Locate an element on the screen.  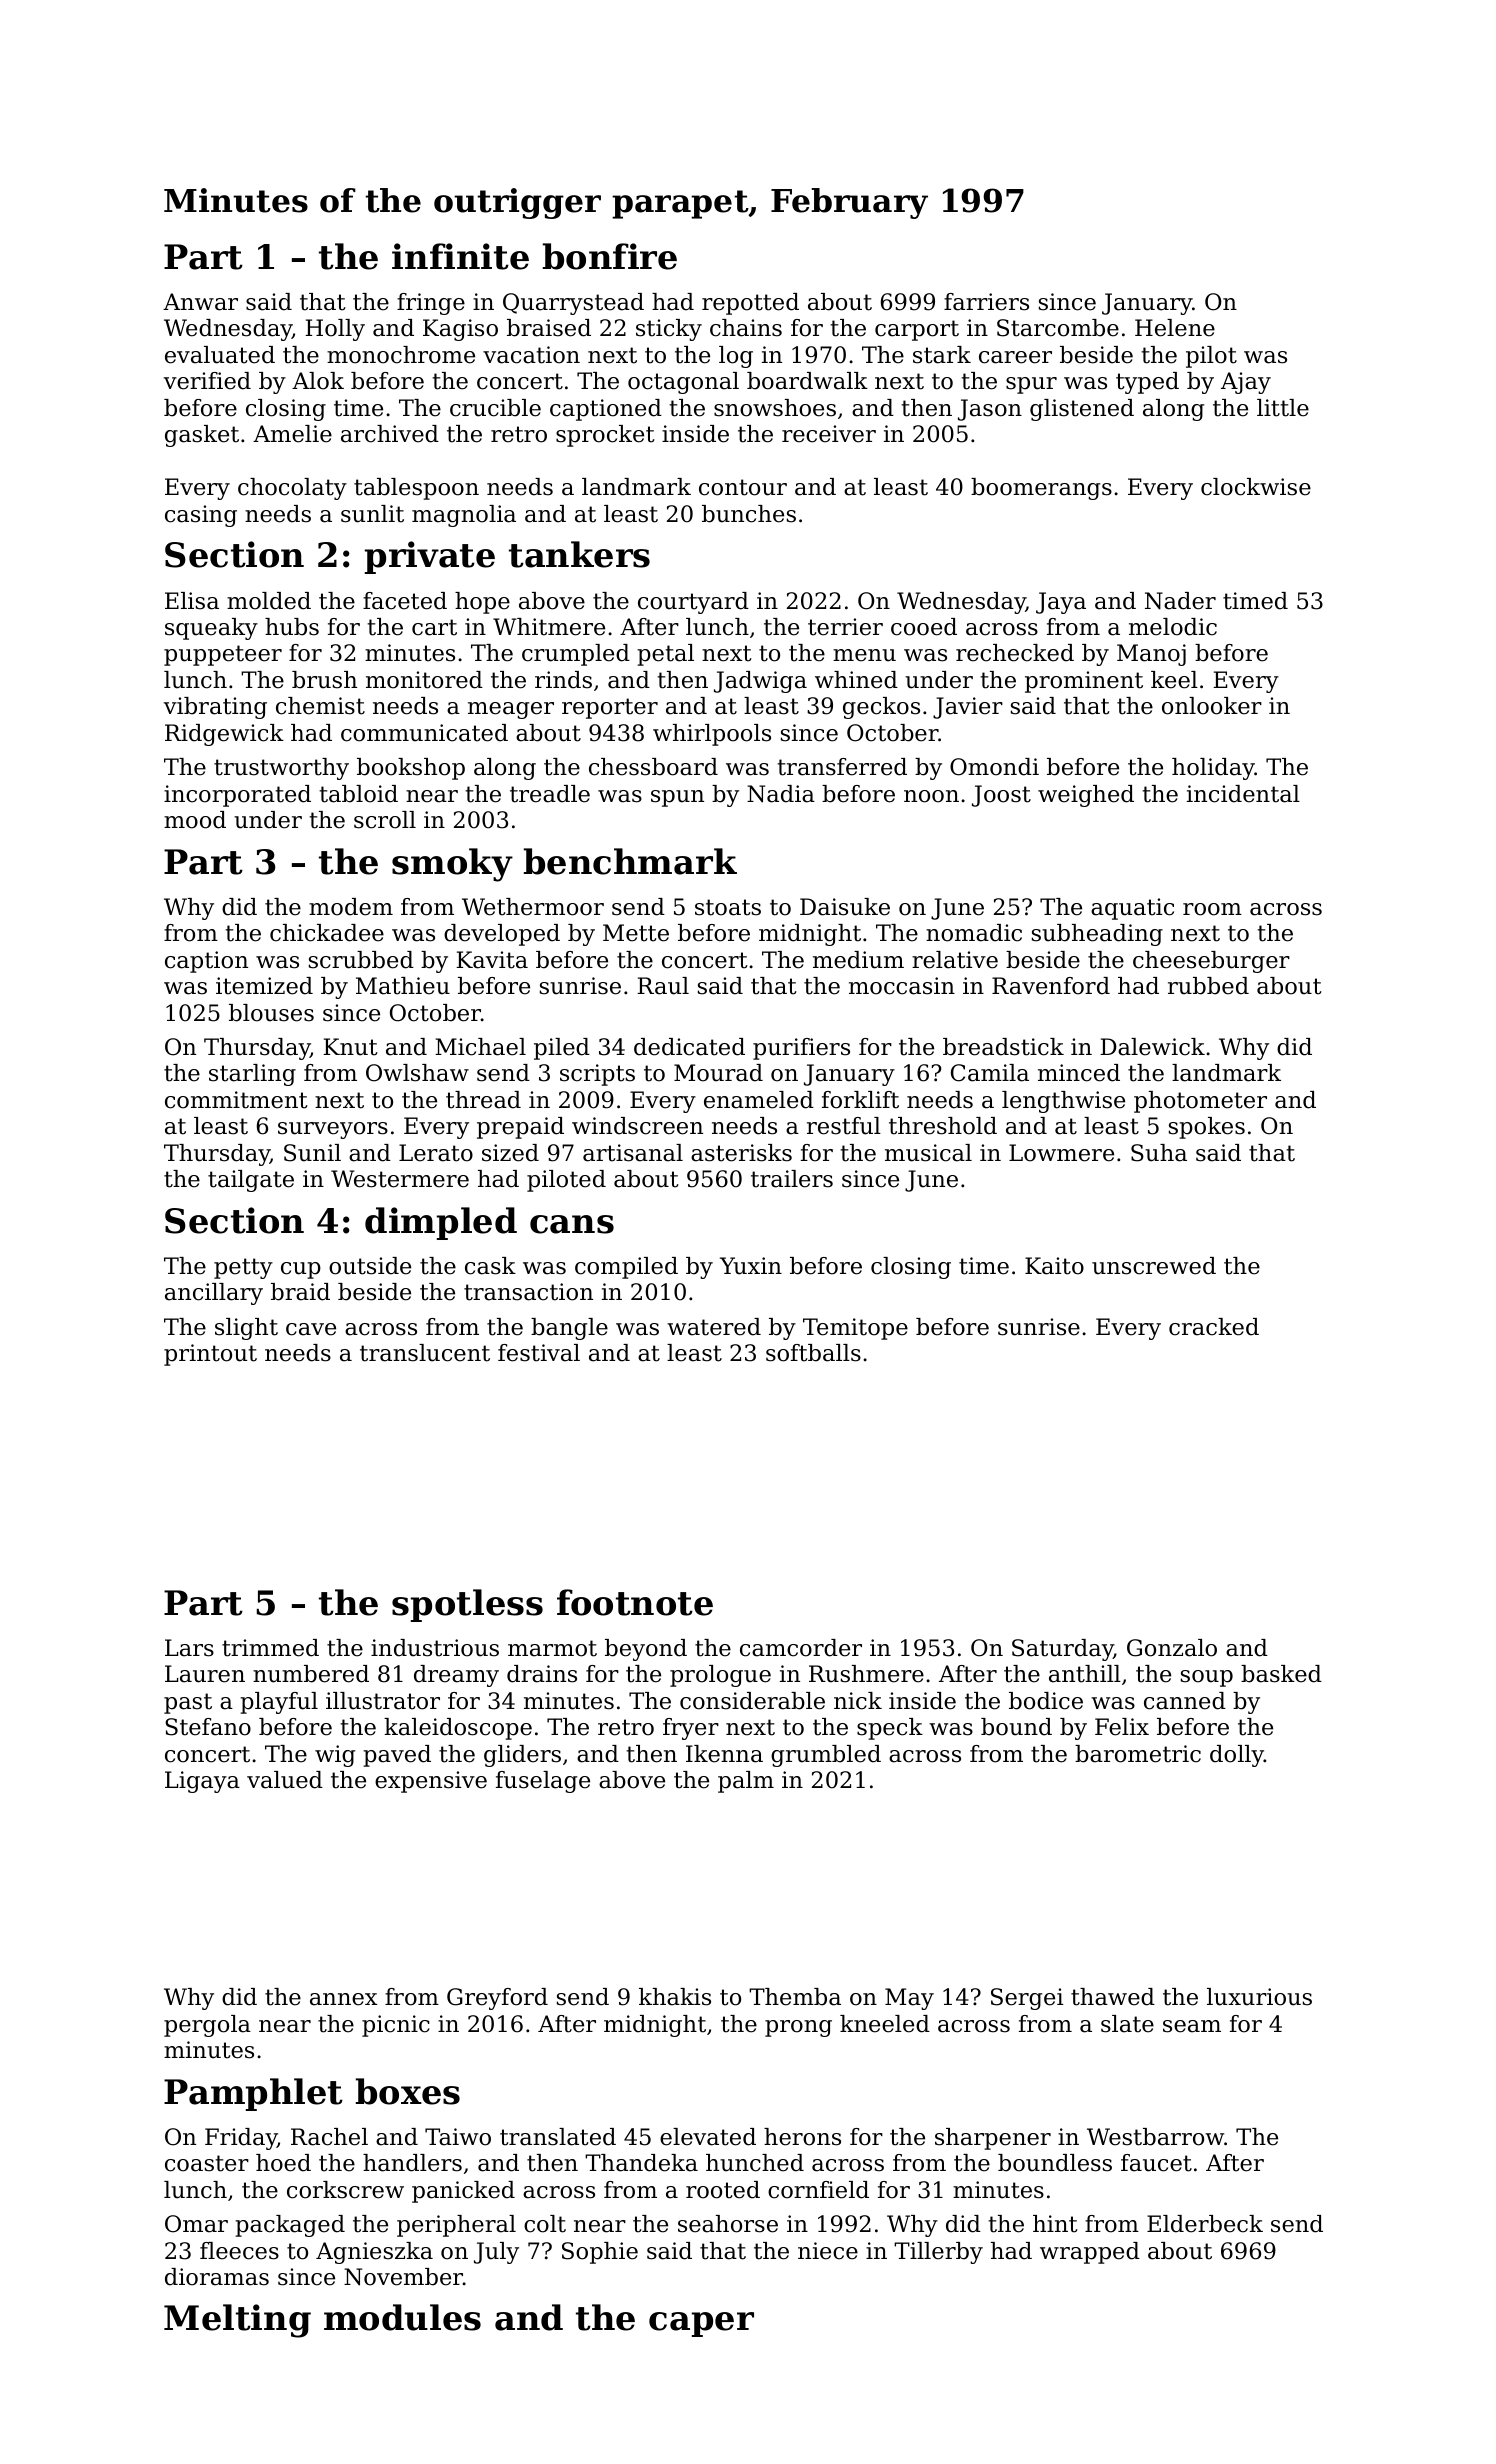
petal is located at coordinates (665, 655).
